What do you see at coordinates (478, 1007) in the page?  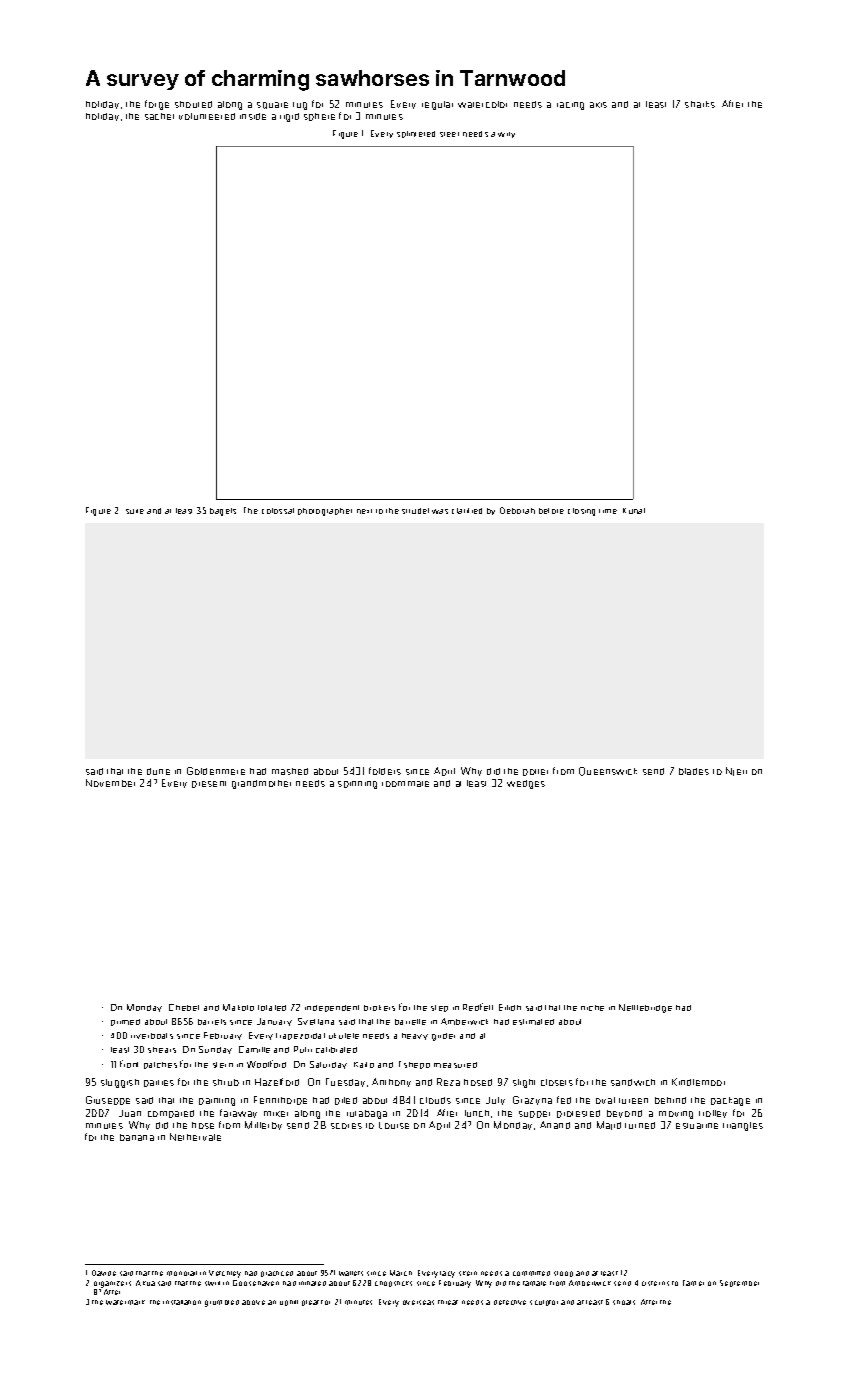 I see `Redfell` at bounding box center [478, 1007].
